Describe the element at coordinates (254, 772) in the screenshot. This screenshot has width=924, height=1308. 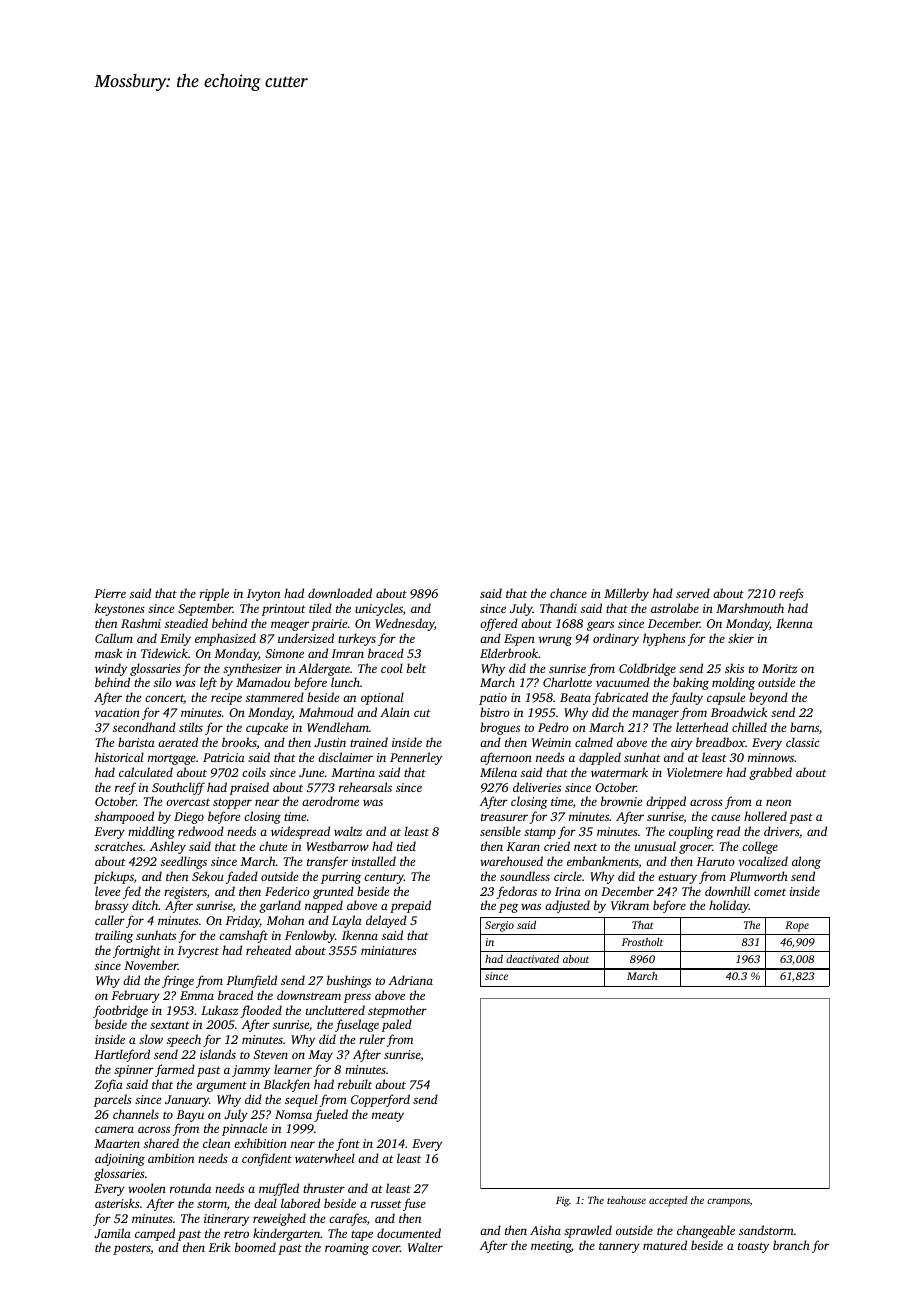
I see `coils` at that location.
